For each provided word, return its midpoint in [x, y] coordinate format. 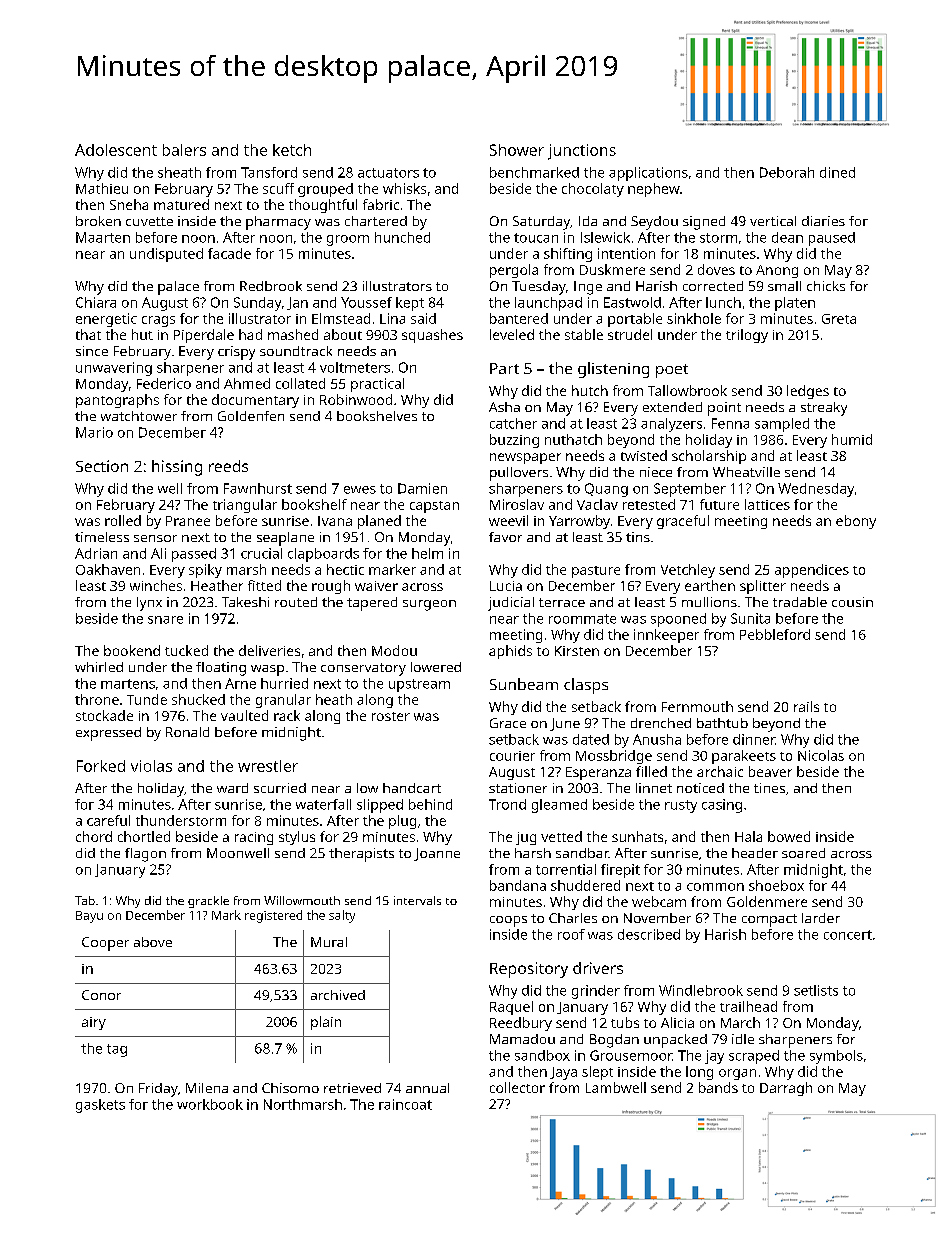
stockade [104, 715]
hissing [177, 468]
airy [94, 1023]
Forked [101, 766]
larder [821, 918]
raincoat [405, 1104]
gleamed [559, 806]
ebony [856, 522]
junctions [582, 152]
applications [648, 174]
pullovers [519, 474]
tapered [372, 604]
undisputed [166, 255]
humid [852, 439]
